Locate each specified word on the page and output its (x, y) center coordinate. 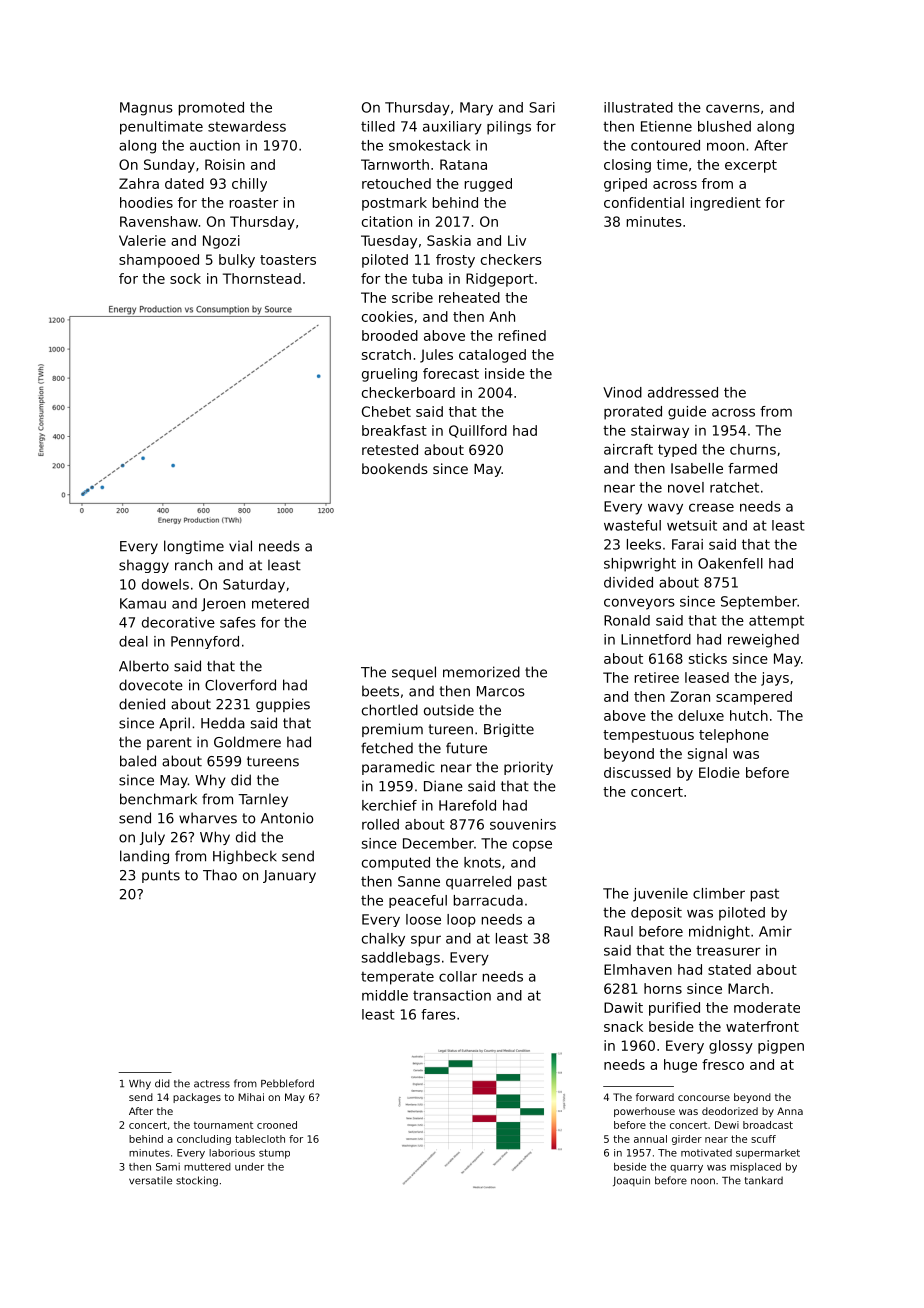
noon (703, 1181)
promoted (211, 109)
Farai (687, 544)
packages (197, 1098)
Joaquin (631, 1181)
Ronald (627, 620)
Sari (542, 107)
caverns (733, 108)
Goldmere (247, 742)
